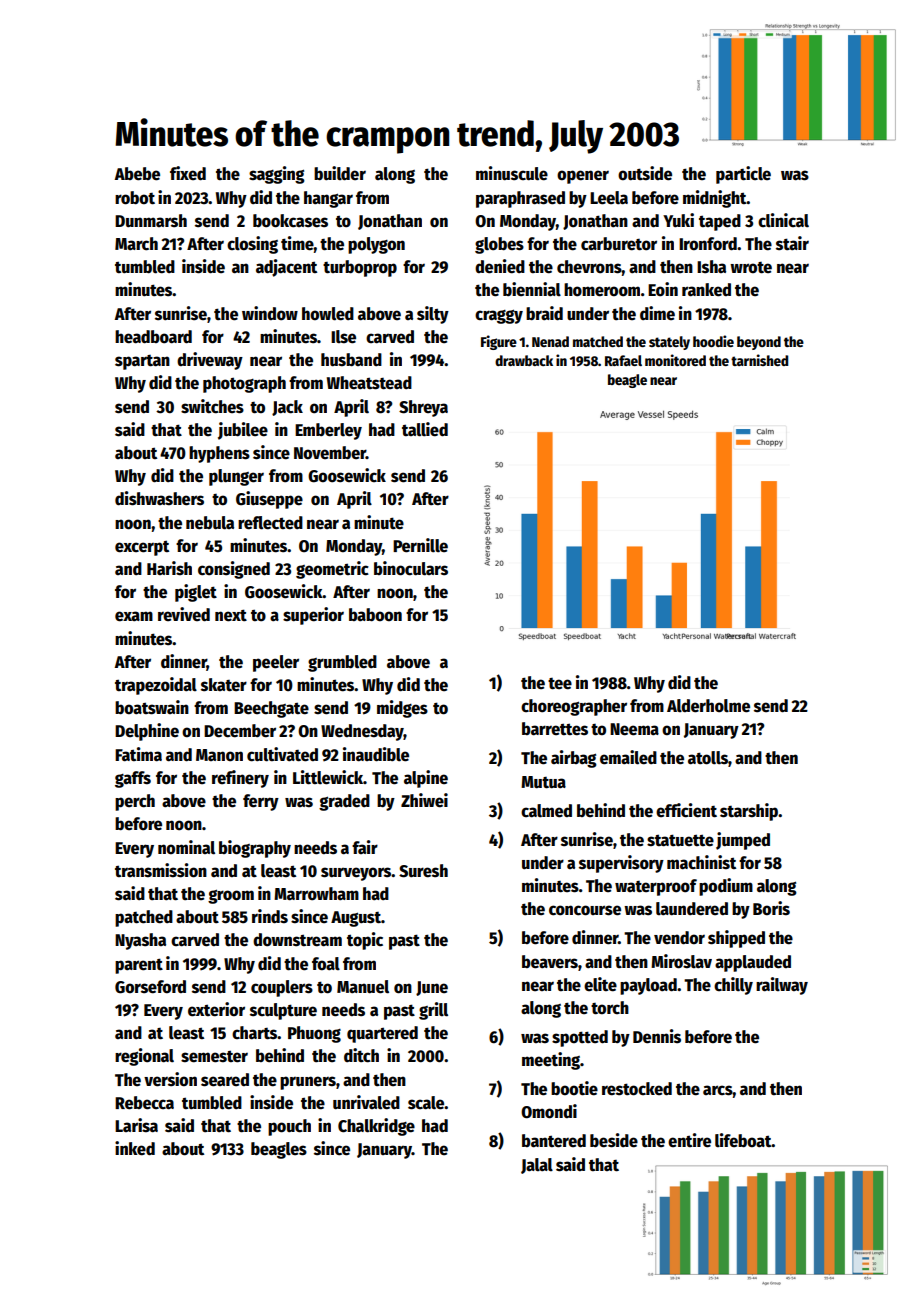 The width and height of the image is (924, 1311). Describe the element at coordinates (214, 1056) in the image. I see `semester` at that location.
